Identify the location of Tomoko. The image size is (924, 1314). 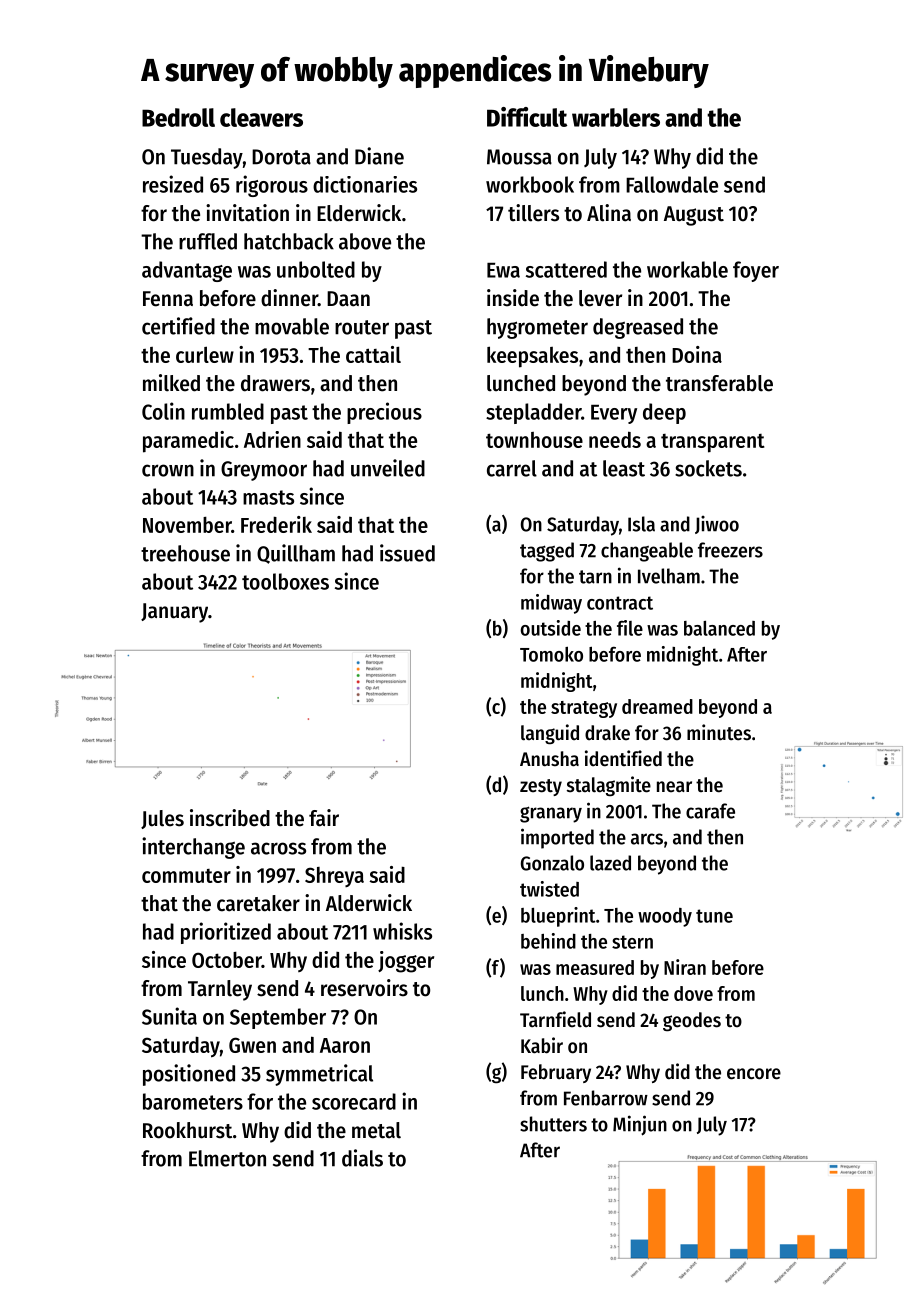
(551, 654).
